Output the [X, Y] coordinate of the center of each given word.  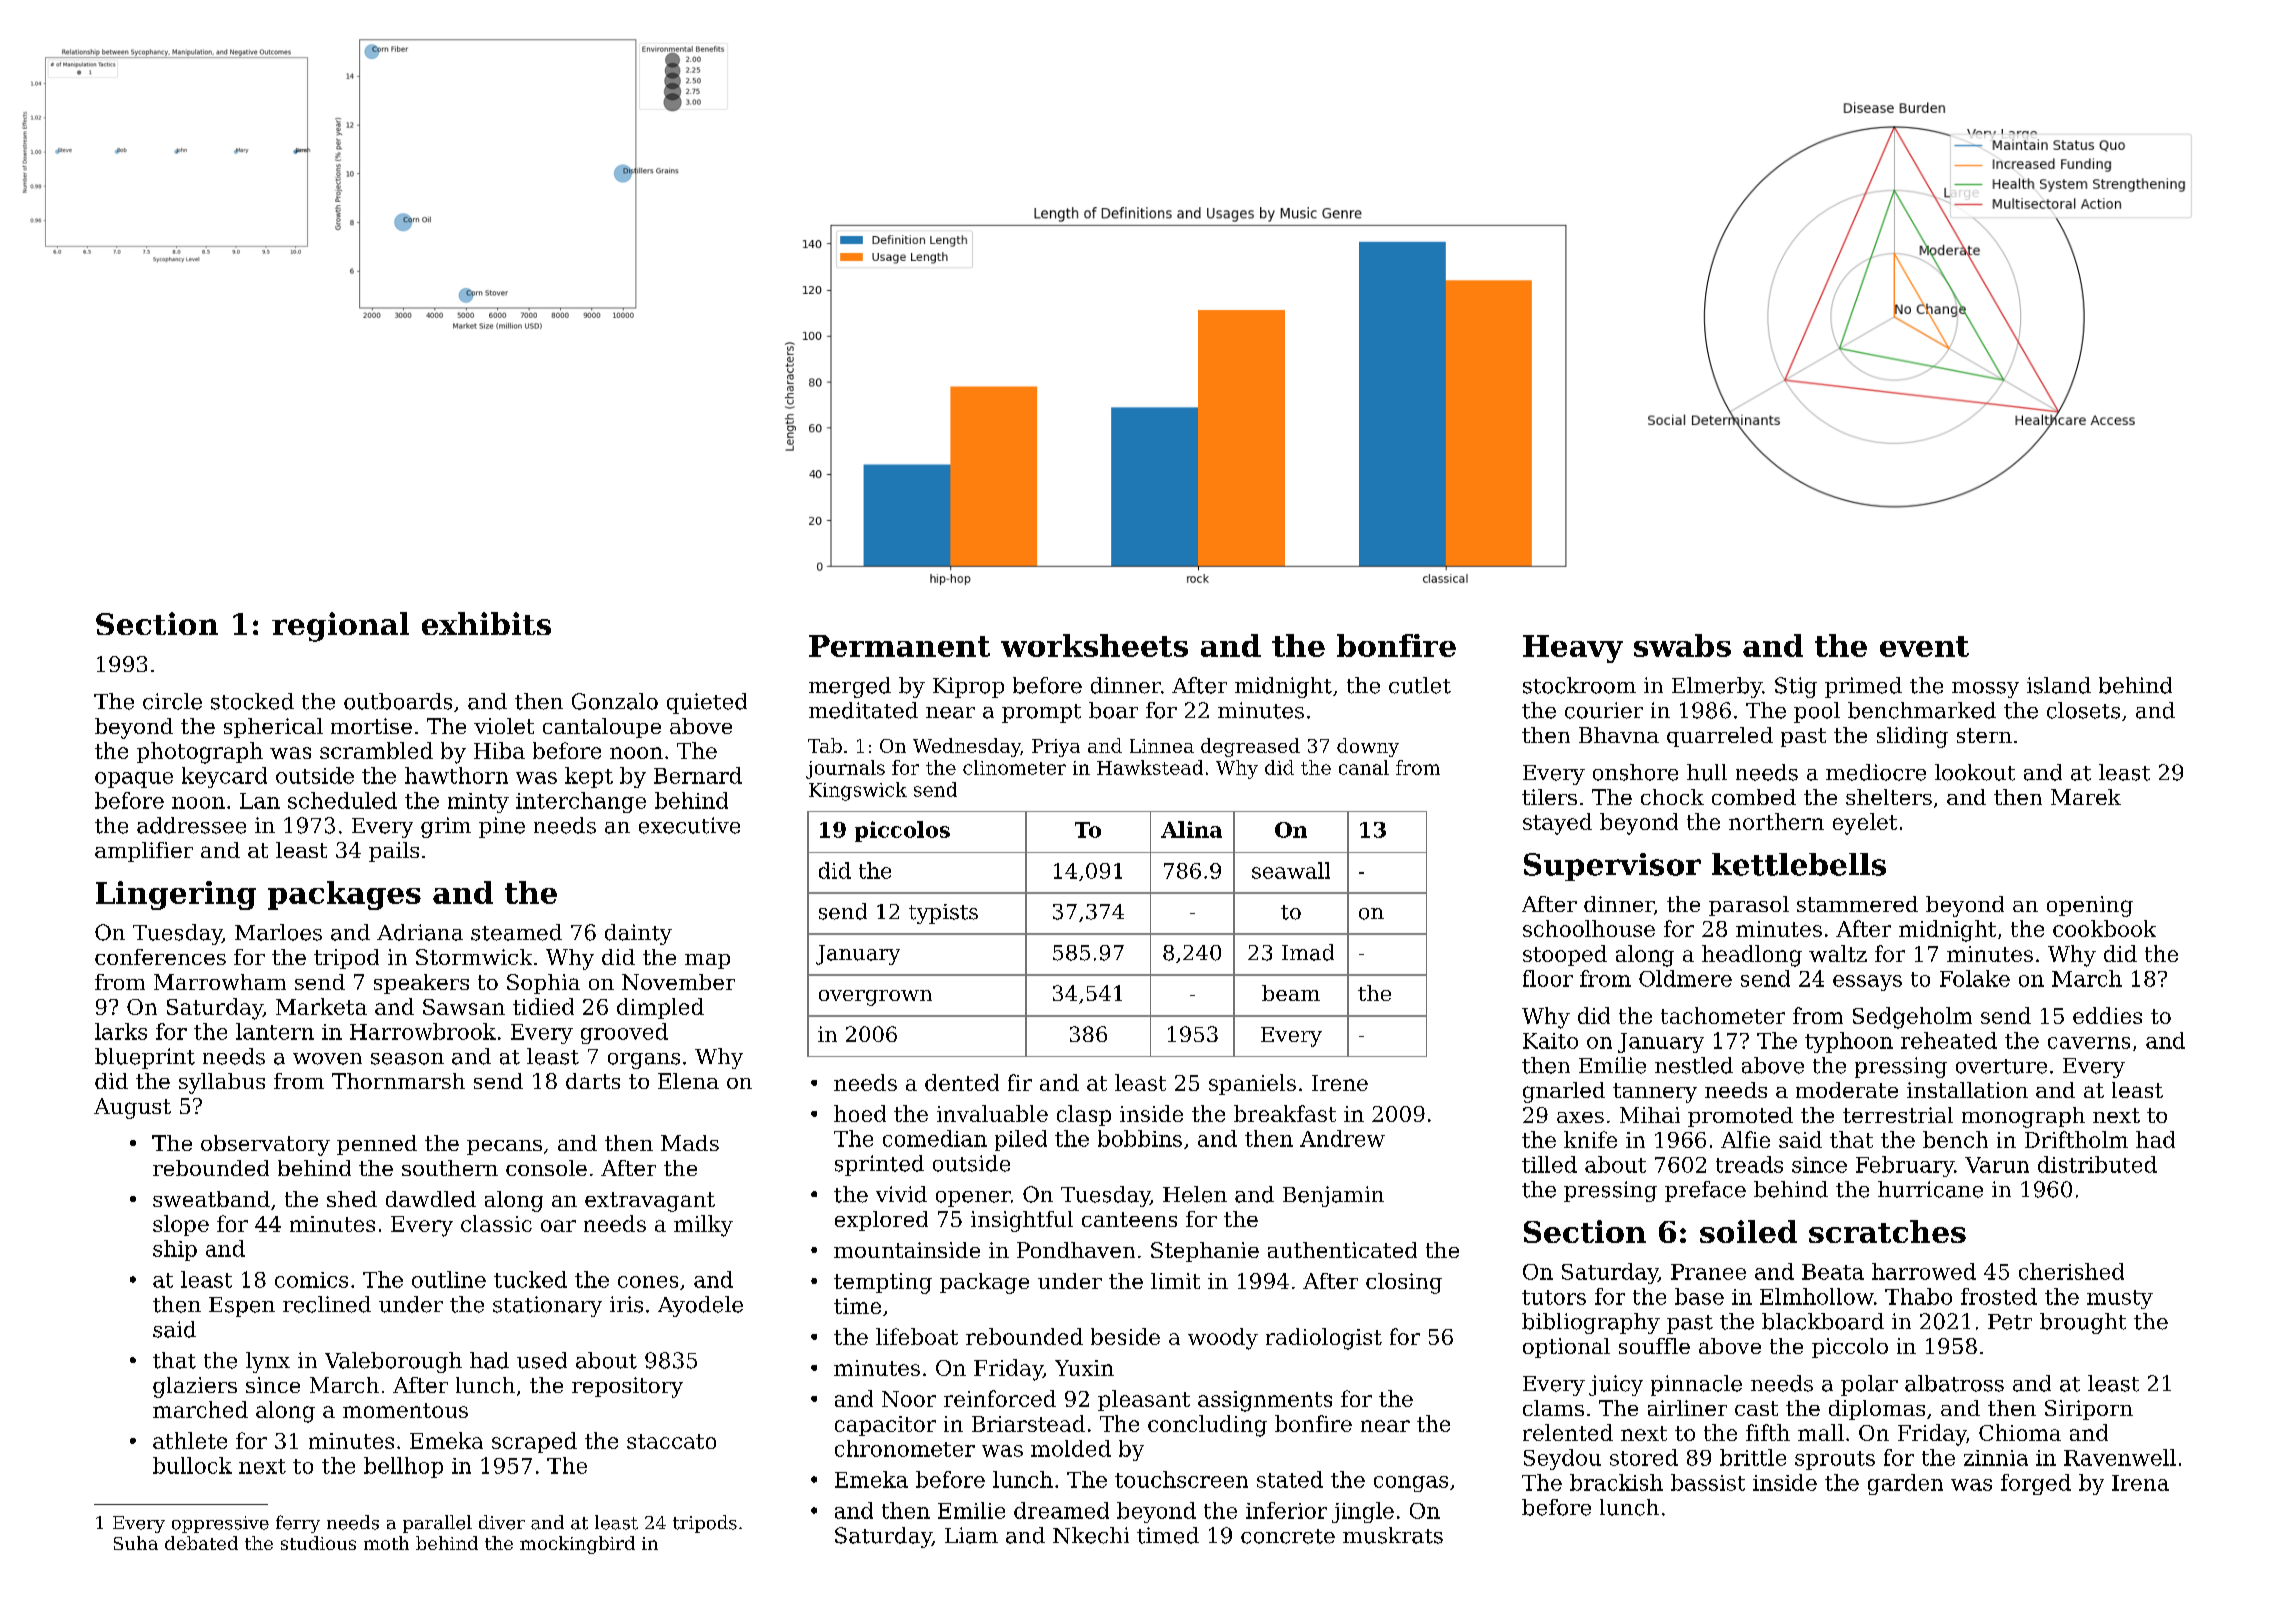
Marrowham [220, 982]
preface [1705, 1191]
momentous [405, 1410]
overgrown [875, 998]
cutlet [1420, 685]
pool [1817, 712]
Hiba [499, 750]
